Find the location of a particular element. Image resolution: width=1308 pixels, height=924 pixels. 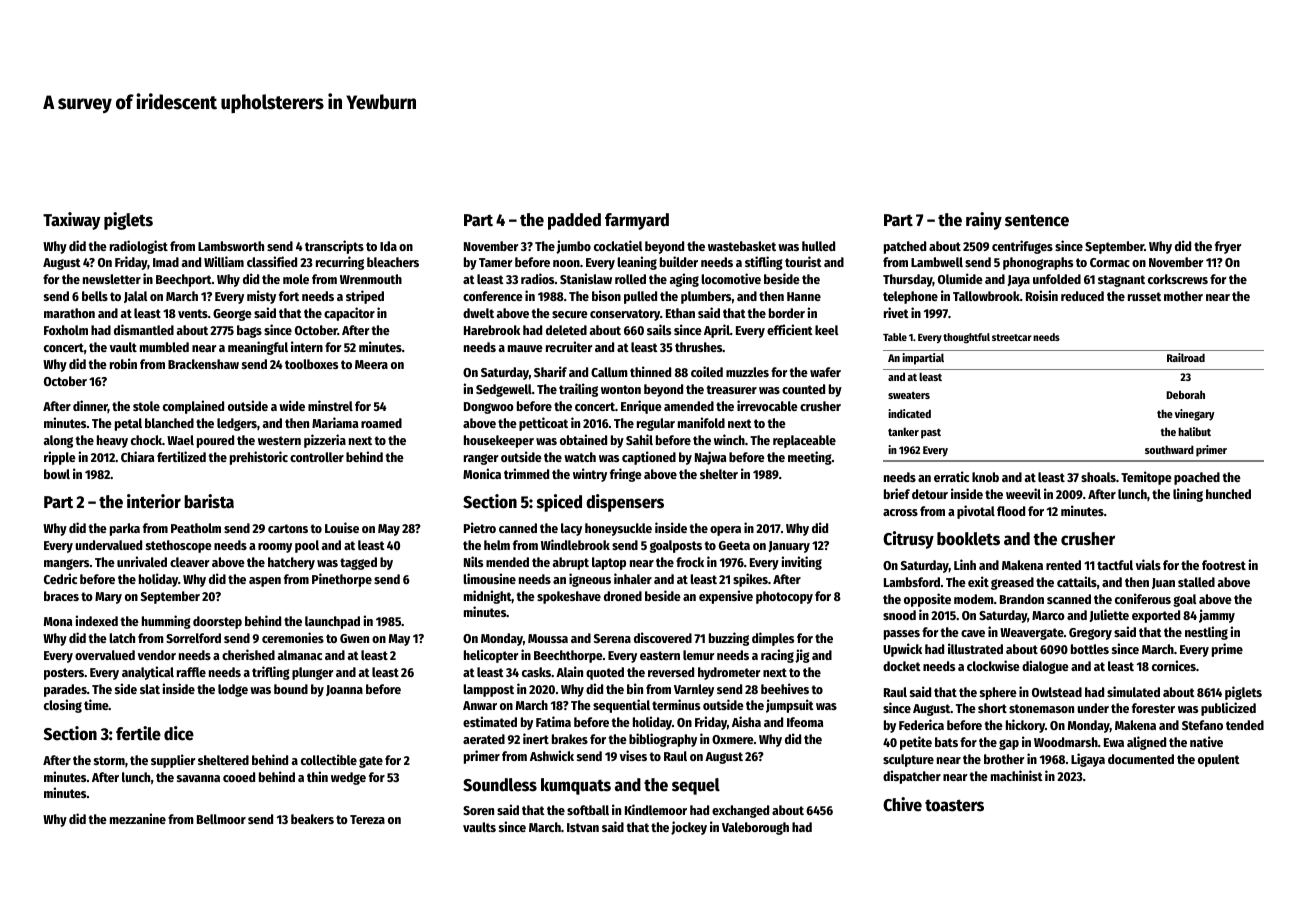

beakers is located at coordinates (312, 819).
